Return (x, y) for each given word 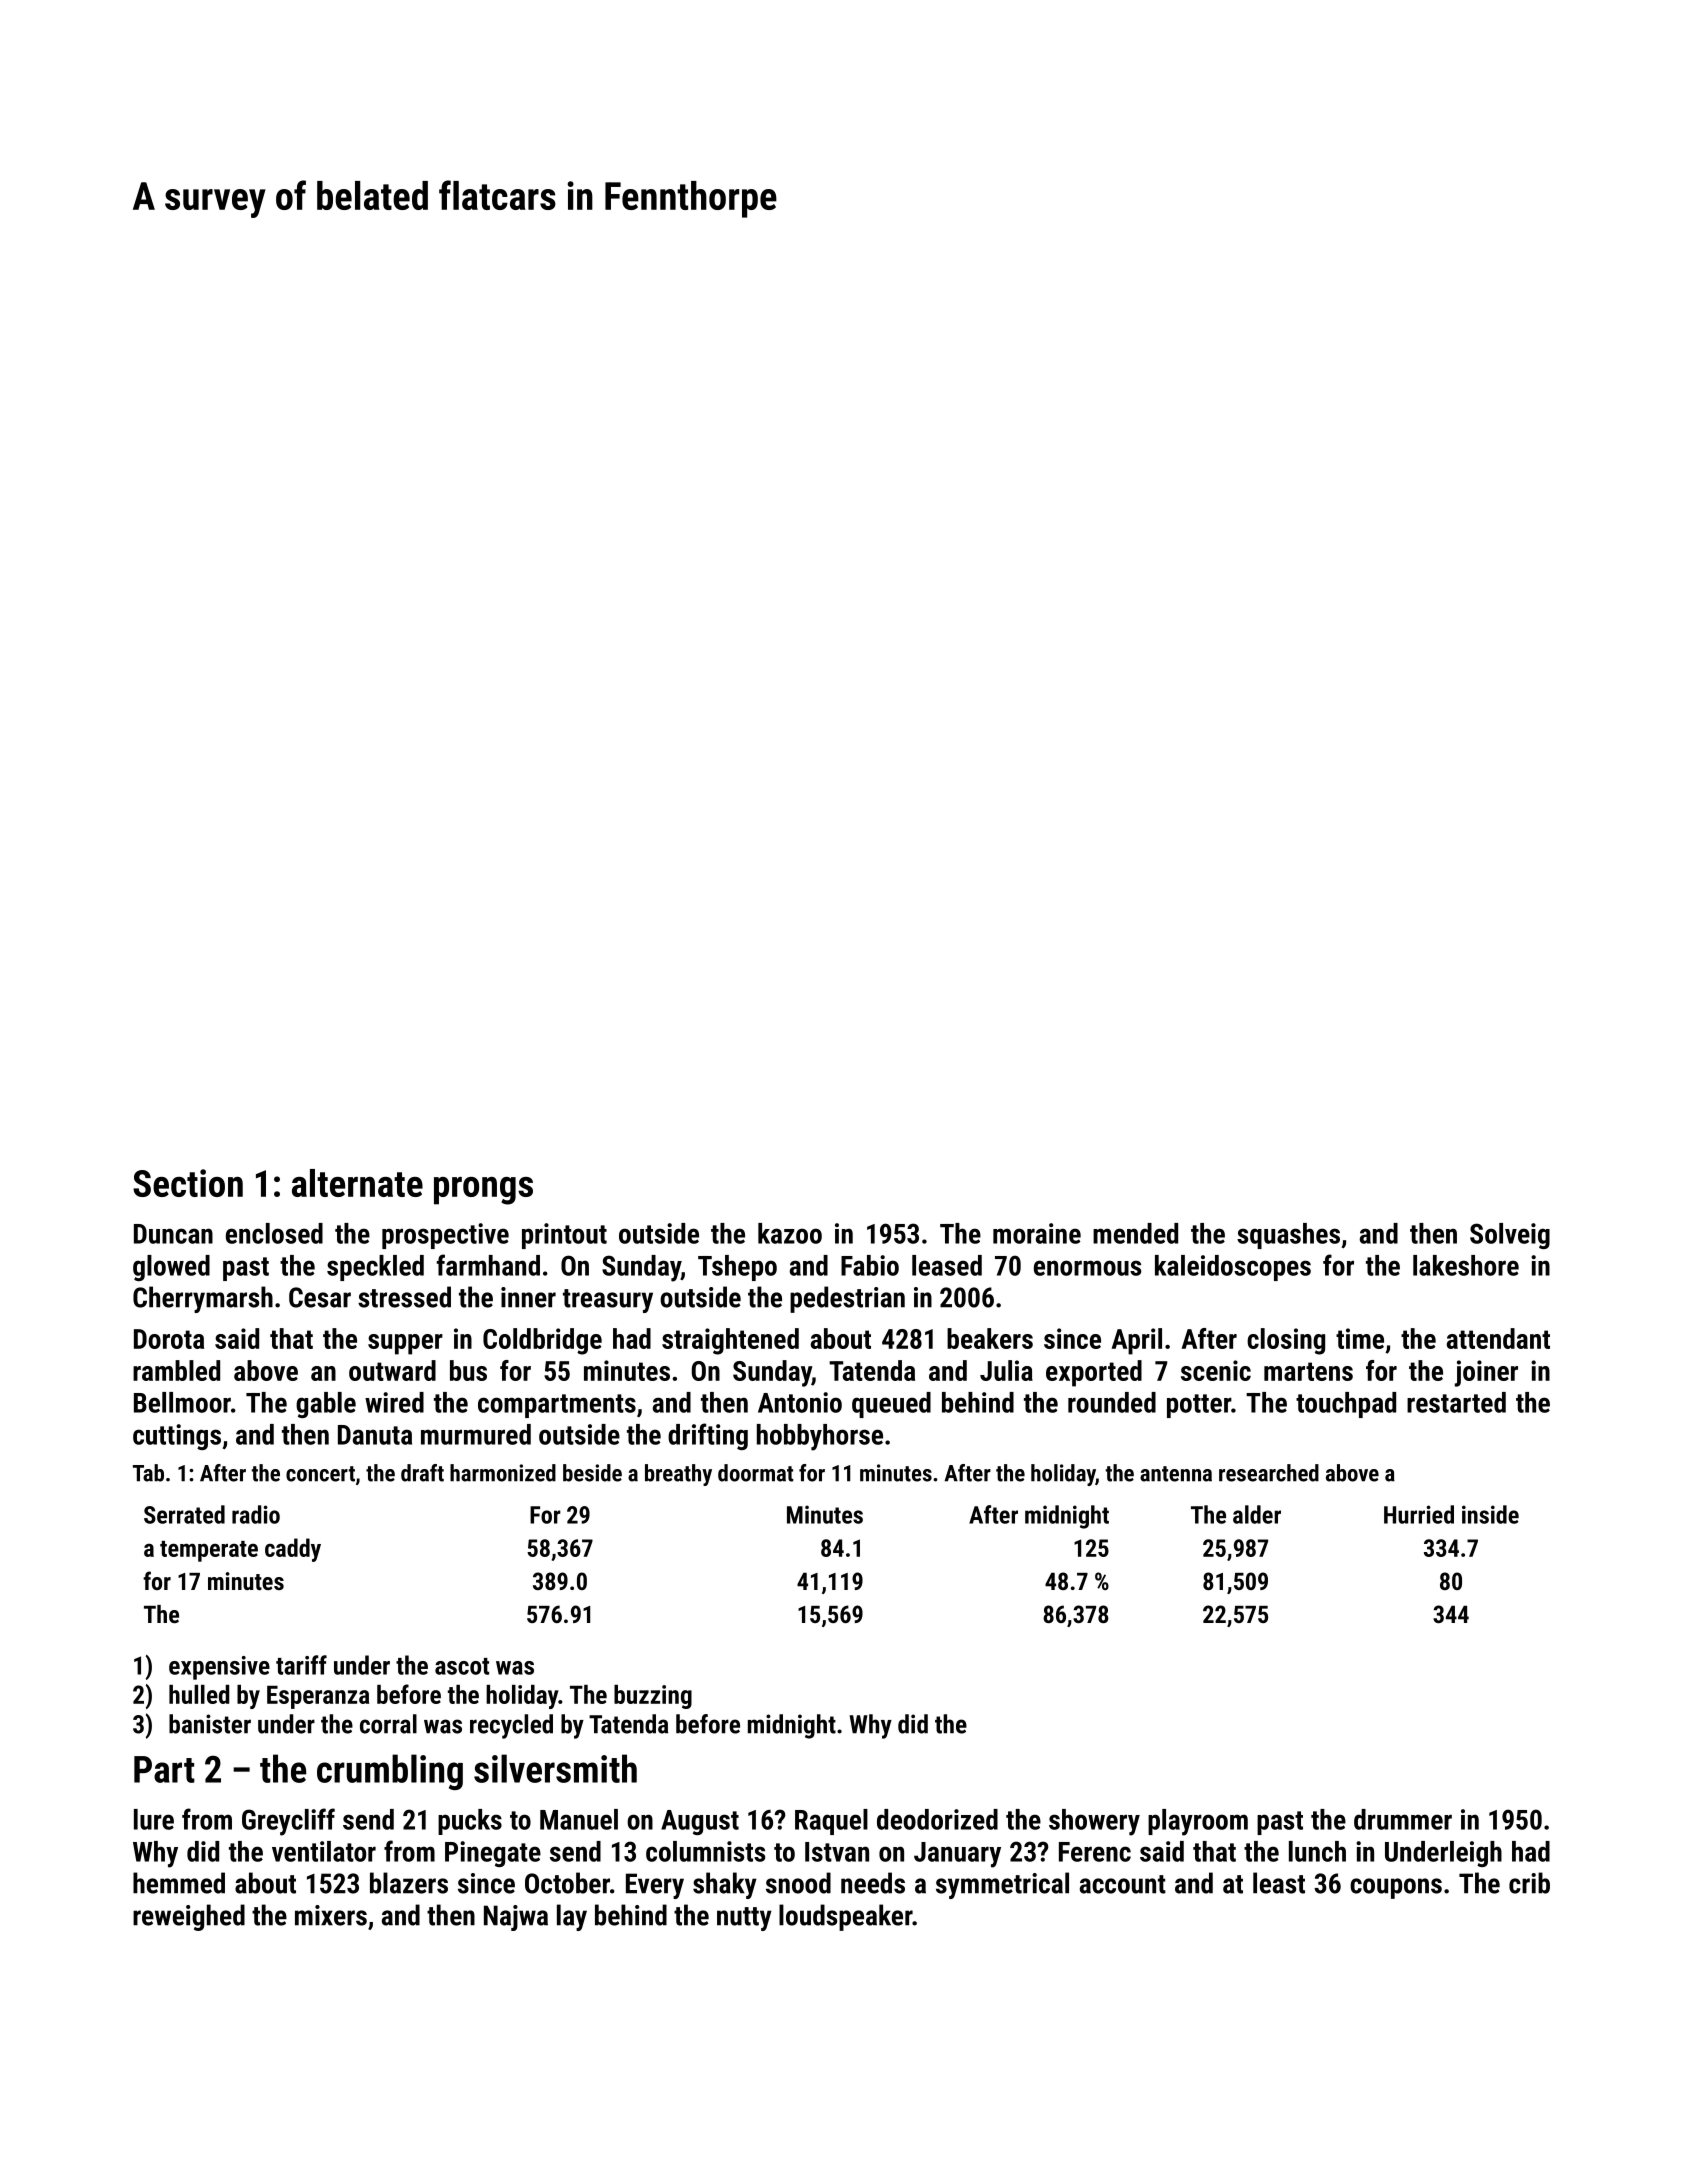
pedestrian (847, 1299)
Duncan (173, 1234)
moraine (1037, 1233)
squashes (1288, 1236)
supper (405, 1344)
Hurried (1419, 1514)
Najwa (516, 1918)
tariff (301, 1665)
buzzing (653, 1697)
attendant (1498, 1338)
